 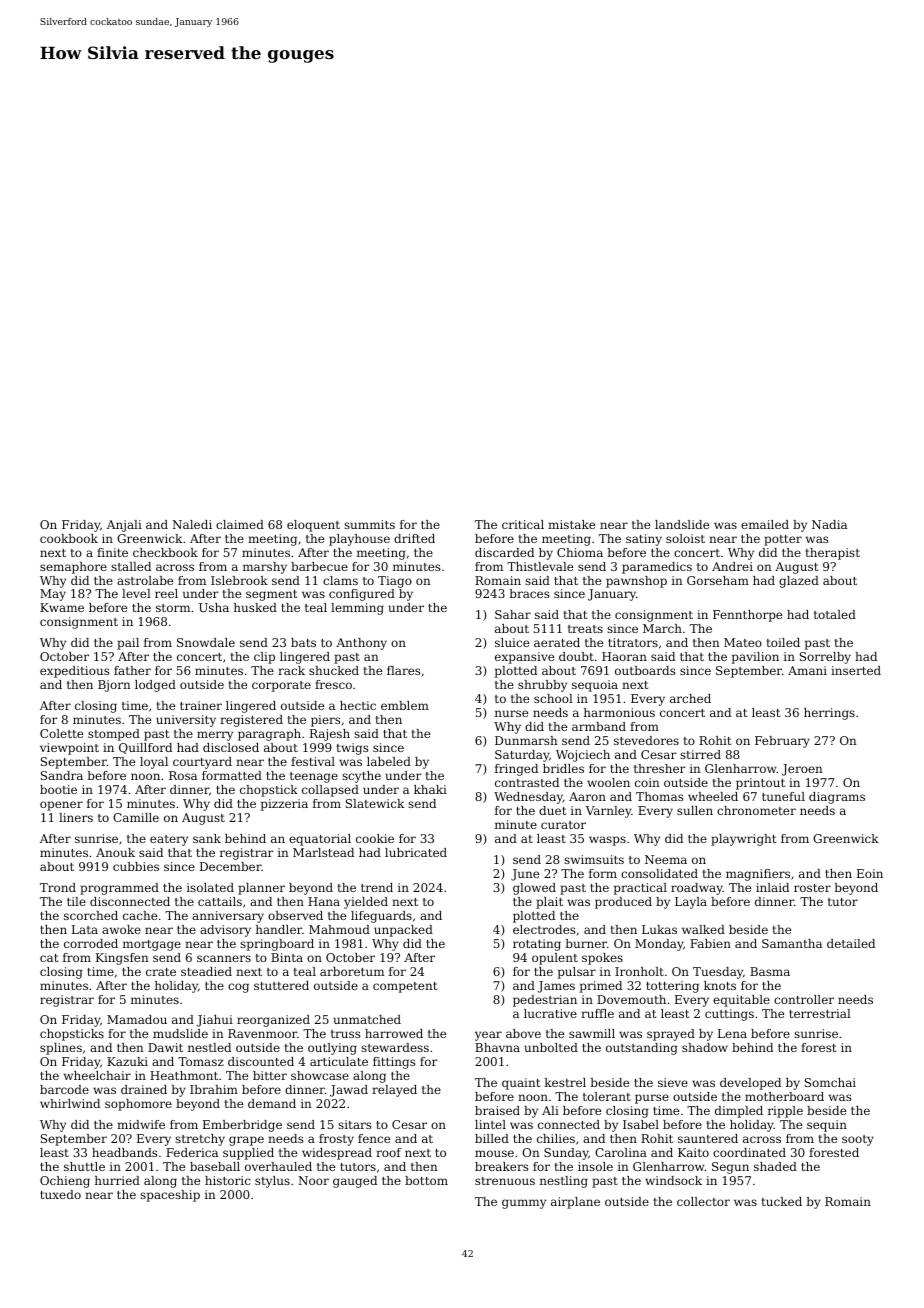 What do you see at coordinates (332, 1049) in the screenshot?
I see `outlying` at bounding box center [332, 1049].
